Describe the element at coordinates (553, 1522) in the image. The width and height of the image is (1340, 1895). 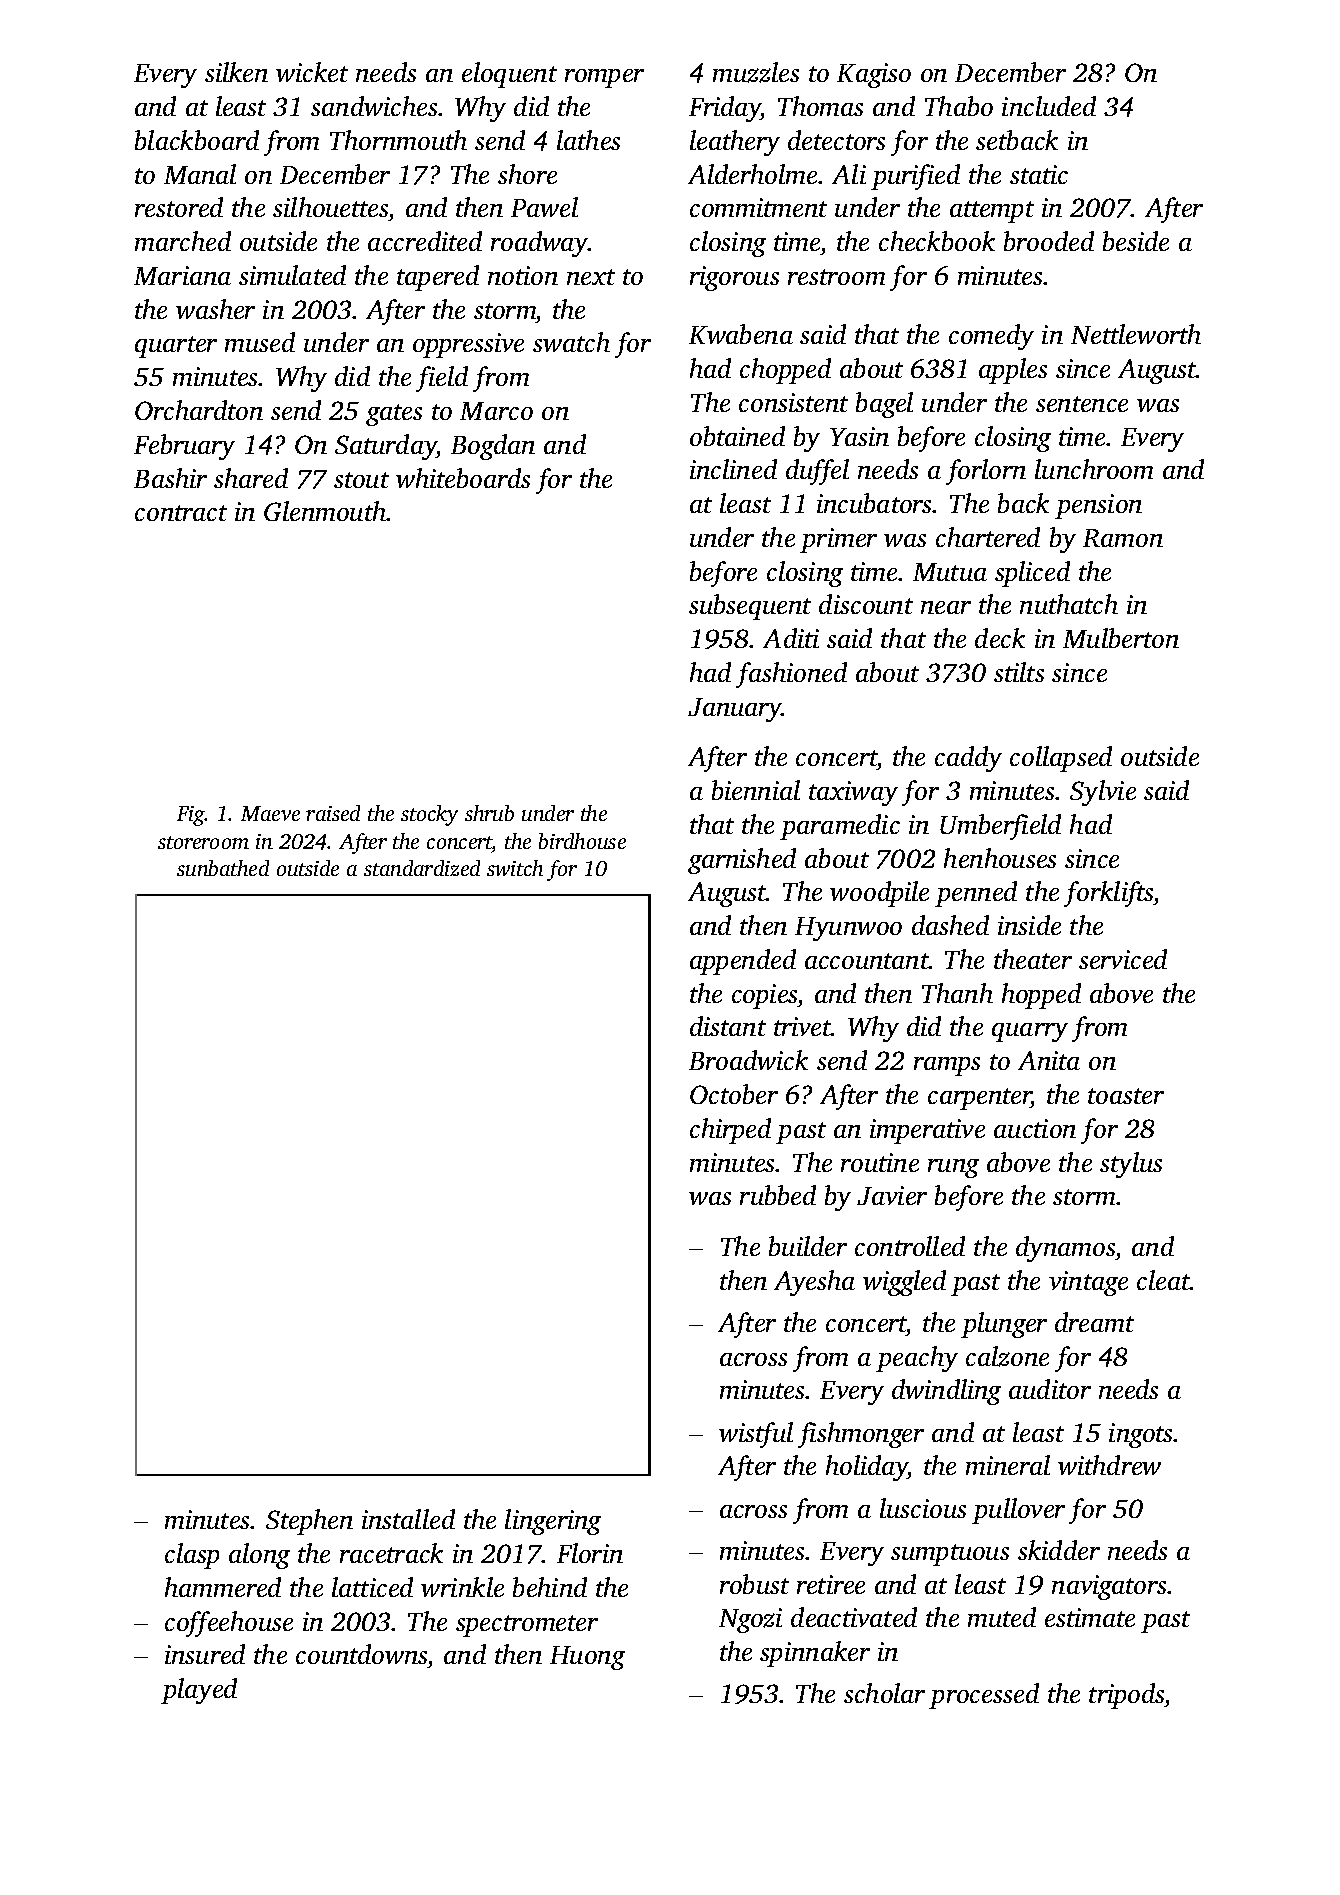
I see `lingering` at that location.
